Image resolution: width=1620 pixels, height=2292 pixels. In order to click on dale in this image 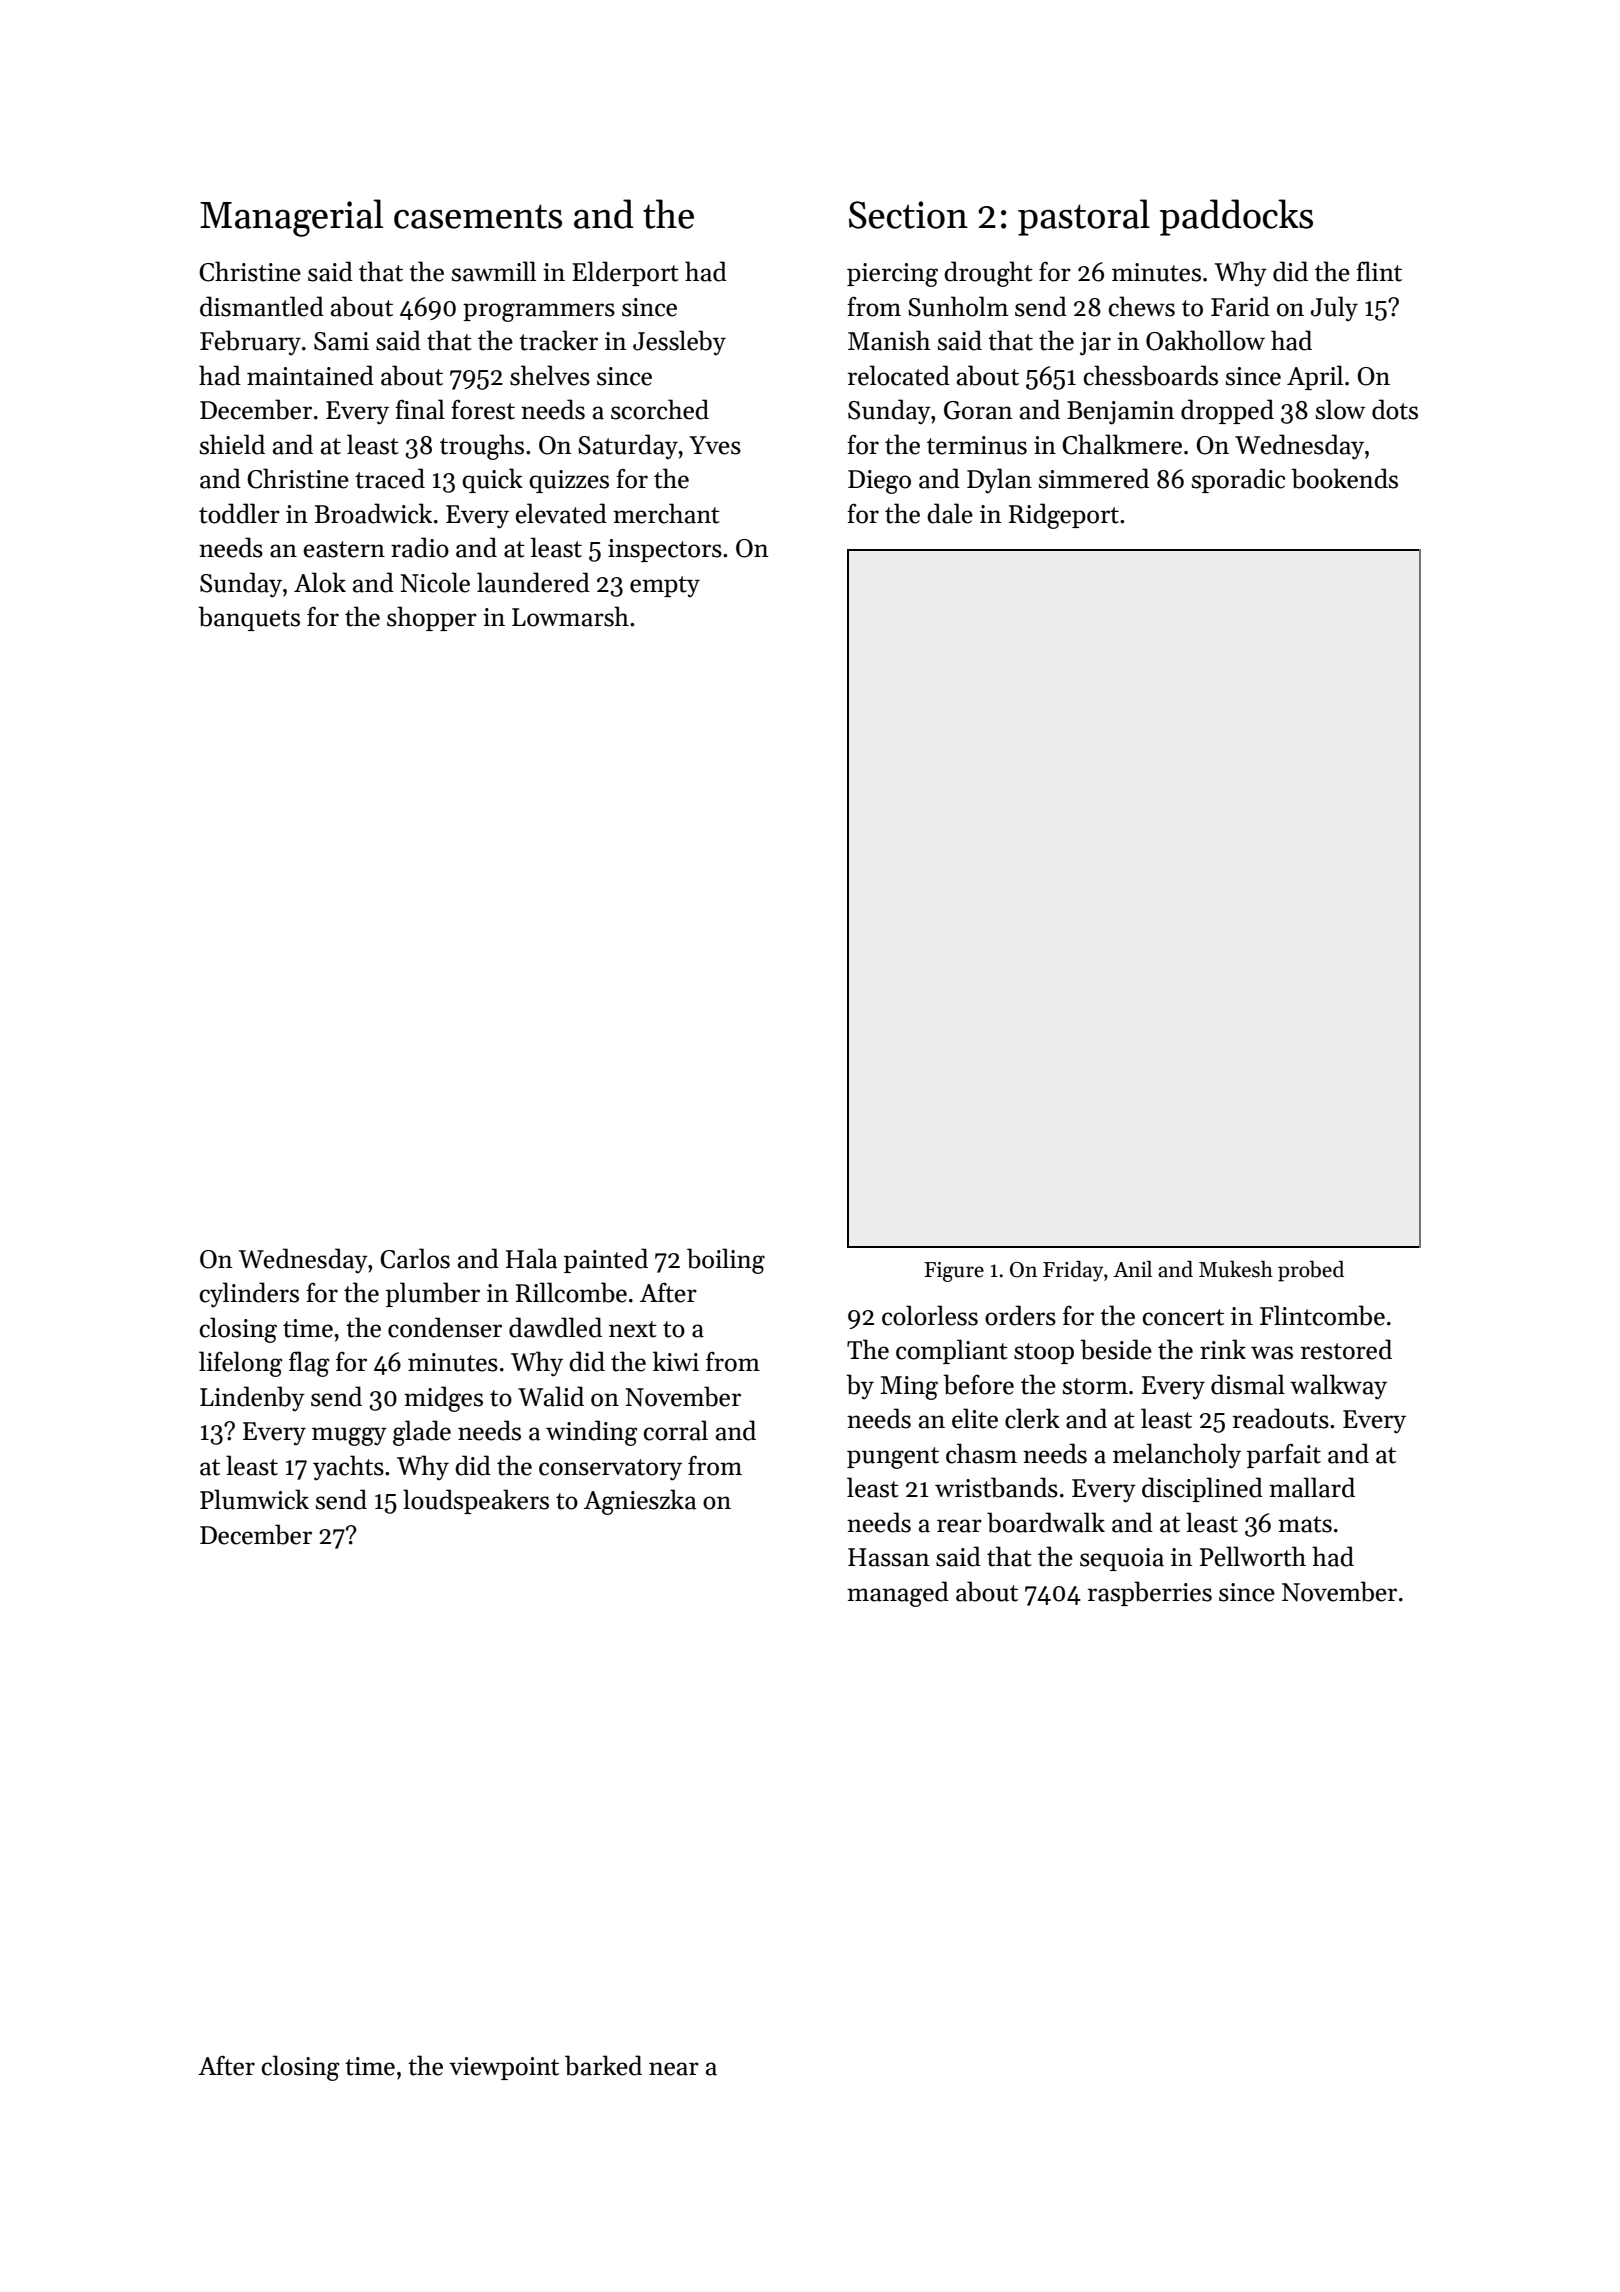, I will do `click(950, 513)`.
